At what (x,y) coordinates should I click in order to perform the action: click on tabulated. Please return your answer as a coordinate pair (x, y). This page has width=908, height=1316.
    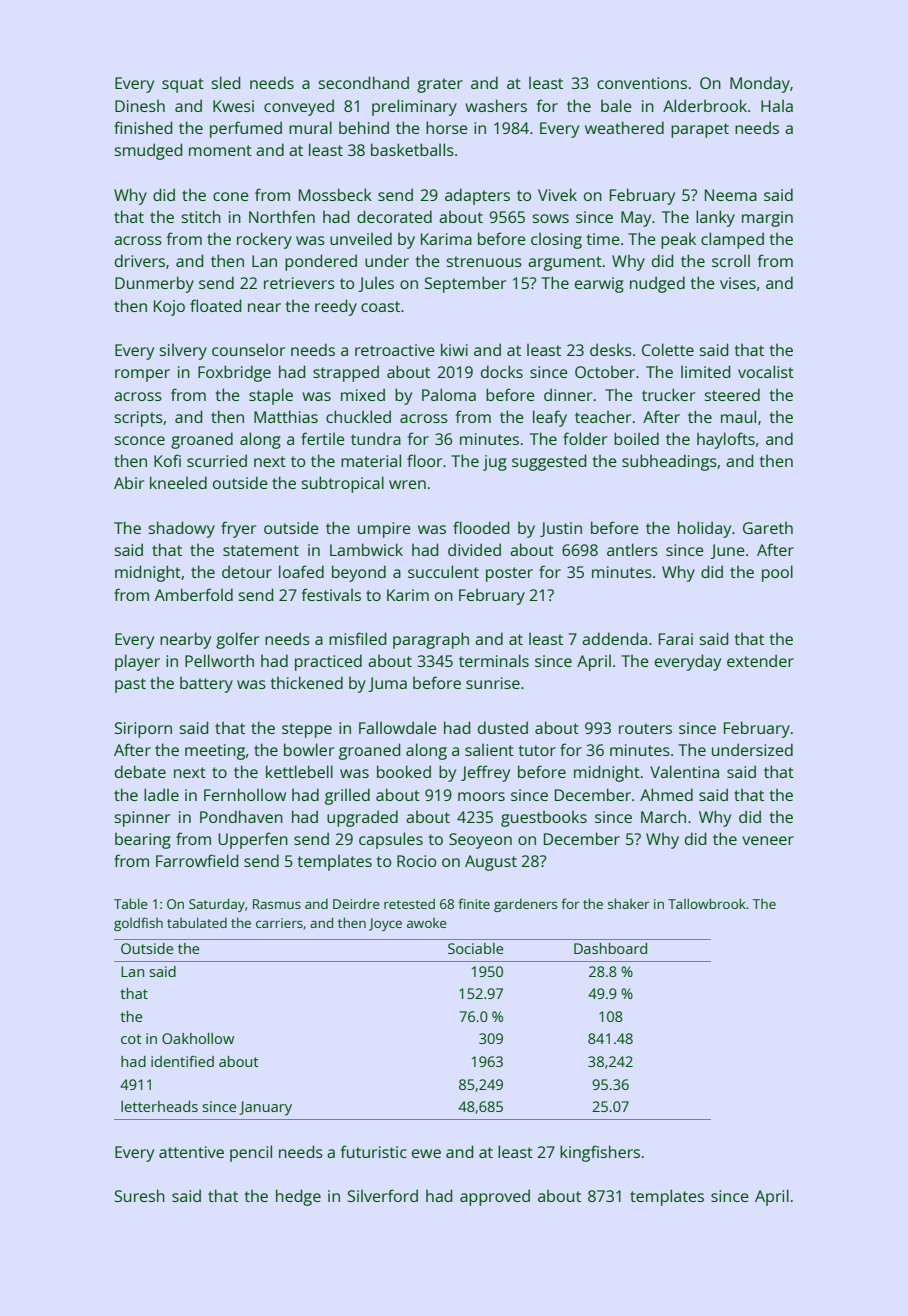
    Looking at the image, I should click on (197, 922).
